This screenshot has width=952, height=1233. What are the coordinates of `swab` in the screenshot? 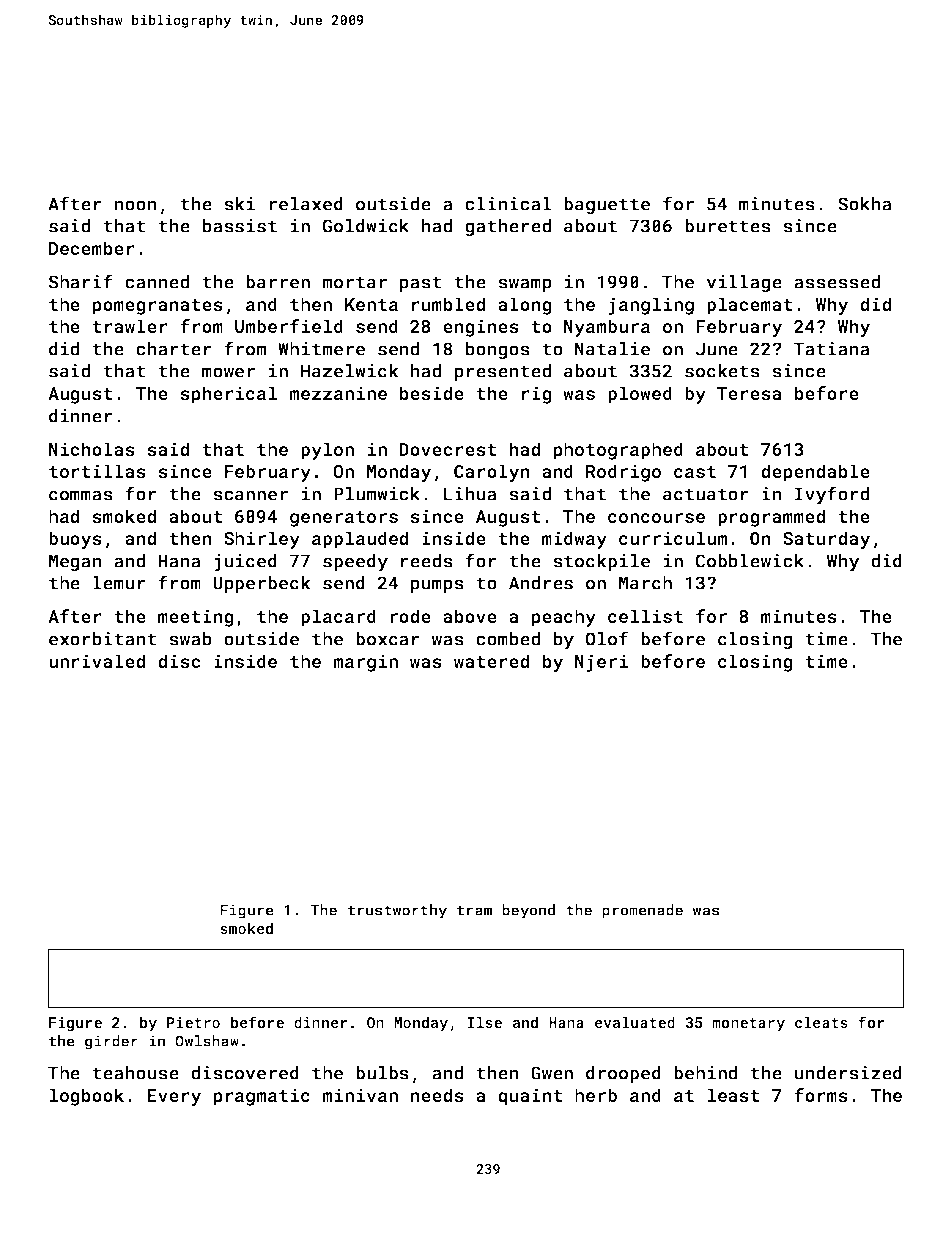 It's located at (190, 639).
